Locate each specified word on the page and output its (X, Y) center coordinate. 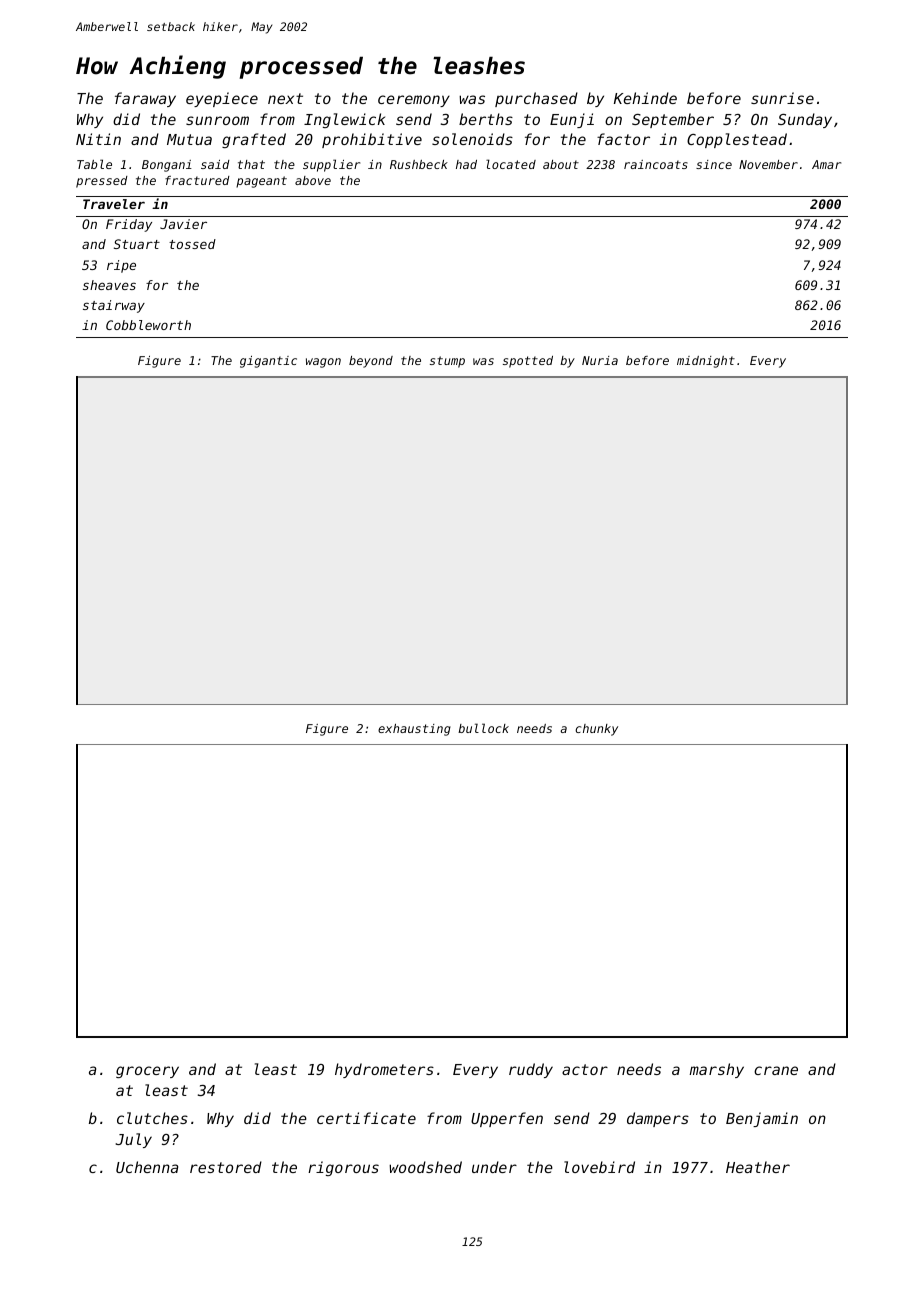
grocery (147, 1072)
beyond (371, 362)
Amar (826, 164)
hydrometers (384, 1070)
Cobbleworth (148, 325)
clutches (152, 1118)
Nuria (600, 360)
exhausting (414, 730)
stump (447, 362)
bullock (483, 728)
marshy (716, 1070)
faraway (145, 99)
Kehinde (645, 98)
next (285, 98)
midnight (706, 362)
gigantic (268, 362)
